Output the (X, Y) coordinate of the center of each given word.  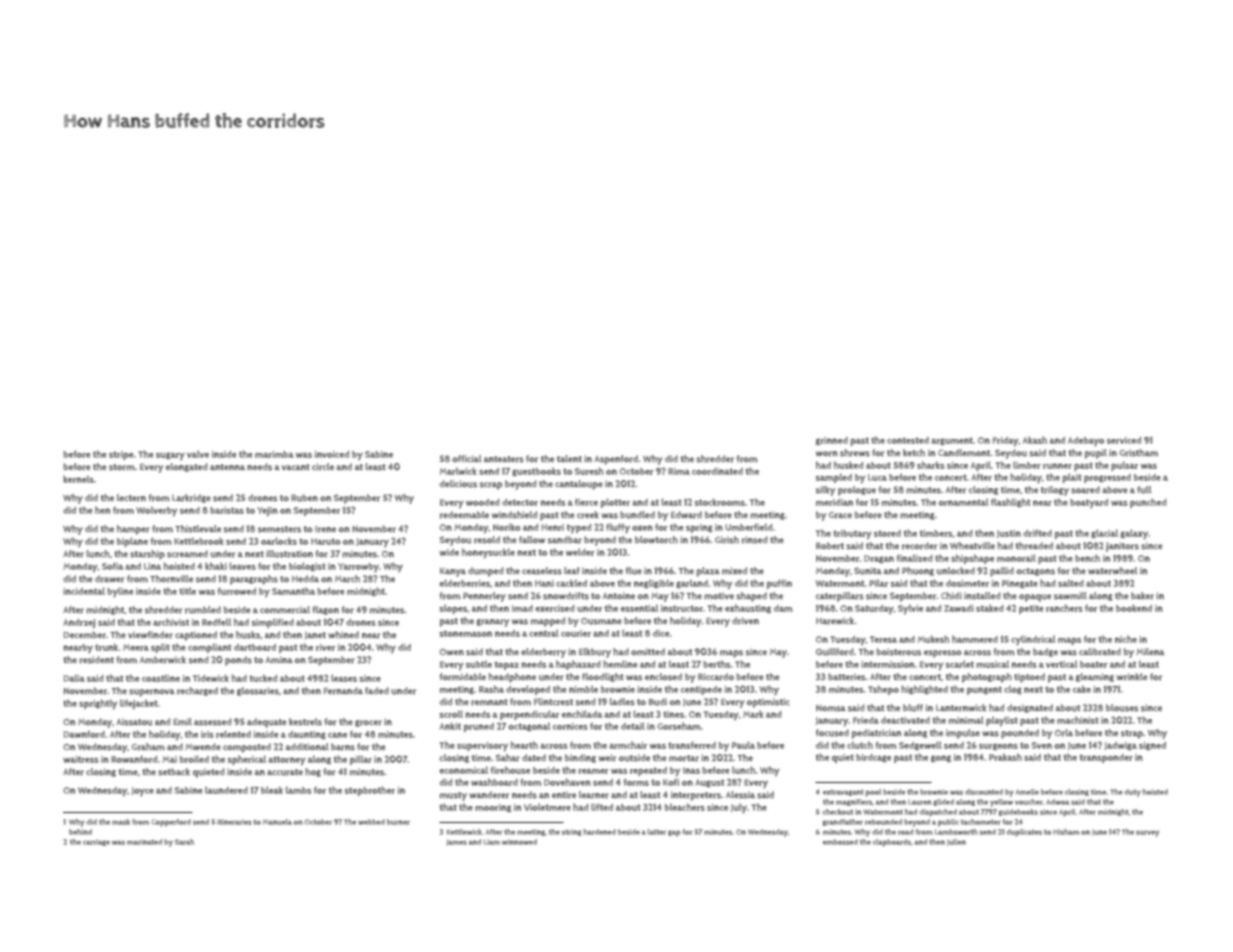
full (1144, 490)
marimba (274, 454)
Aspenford (616, 460)
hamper (133, 530)
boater (1093, 664)
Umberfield (748, 527)
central (544, 633)
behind (80, 832)
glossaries (258, 691)
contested (908, 440)
